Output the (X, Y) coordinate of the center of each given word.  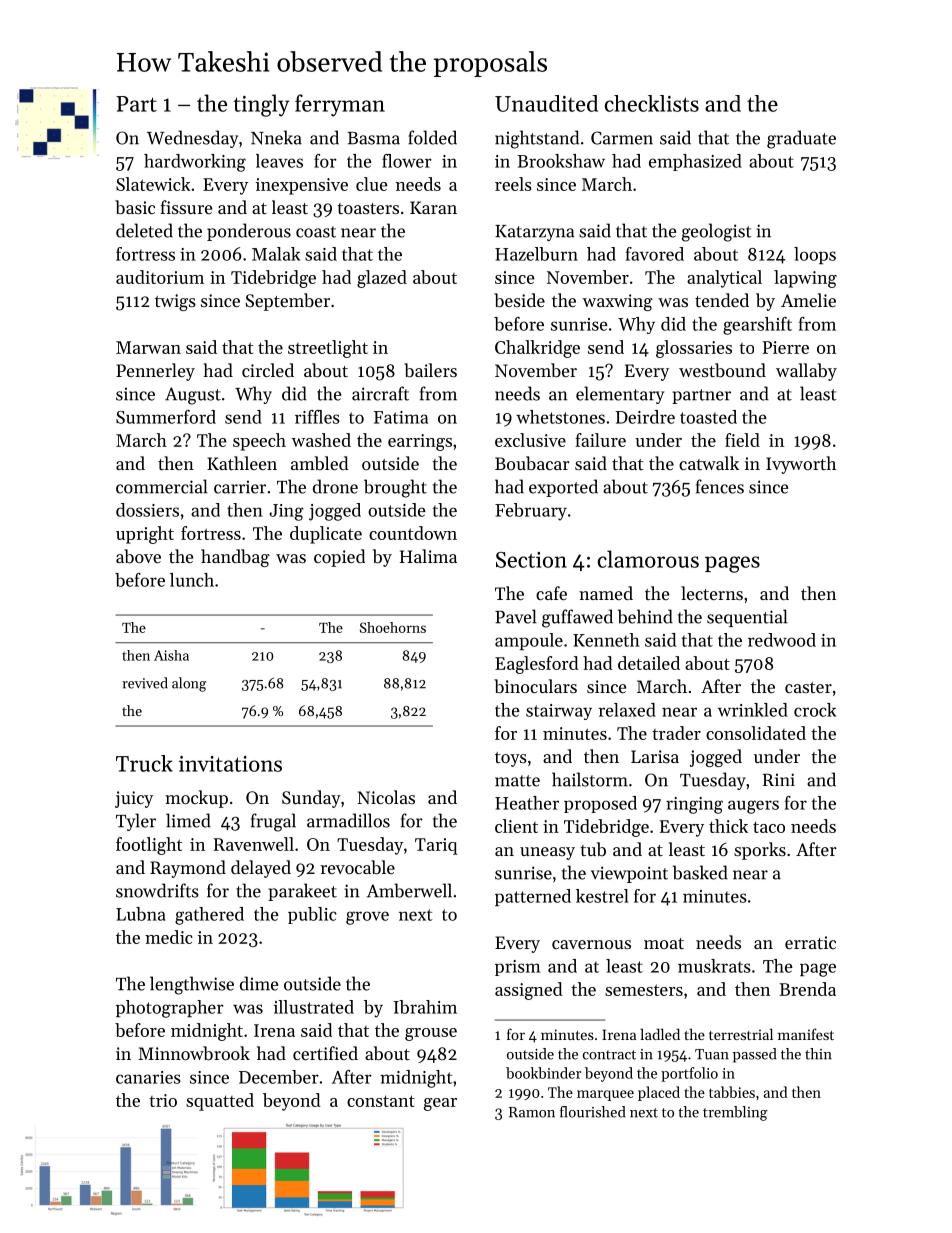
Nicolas (386, 797)
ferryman (340, 105)
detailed (649, 663)
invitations (230, 764)
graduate (801, 139)
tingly (262, 105)
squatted (220, 1102)
